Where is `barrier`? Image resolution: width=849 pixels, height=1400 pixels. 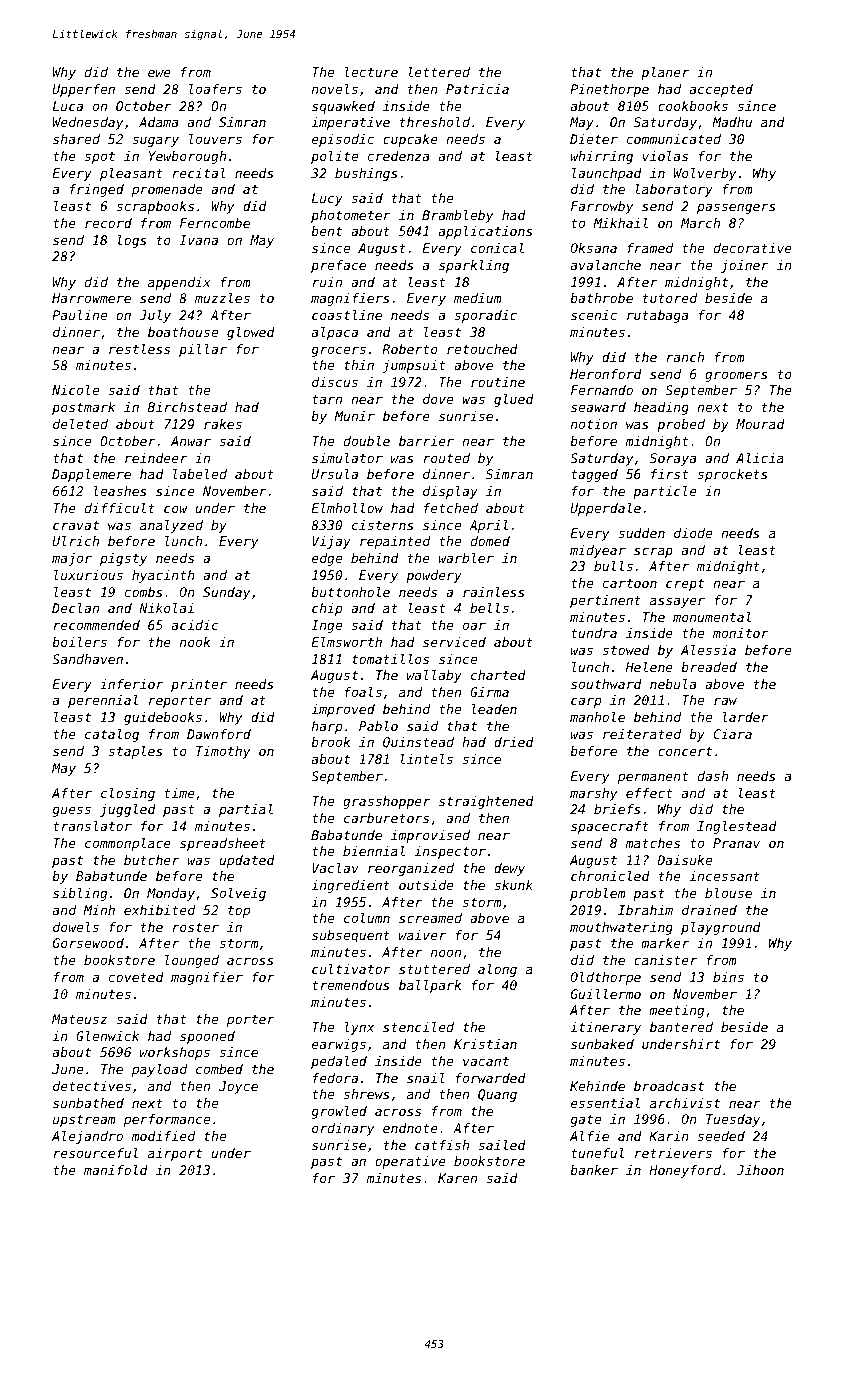
barrier is located at coordinates (426, 441).
